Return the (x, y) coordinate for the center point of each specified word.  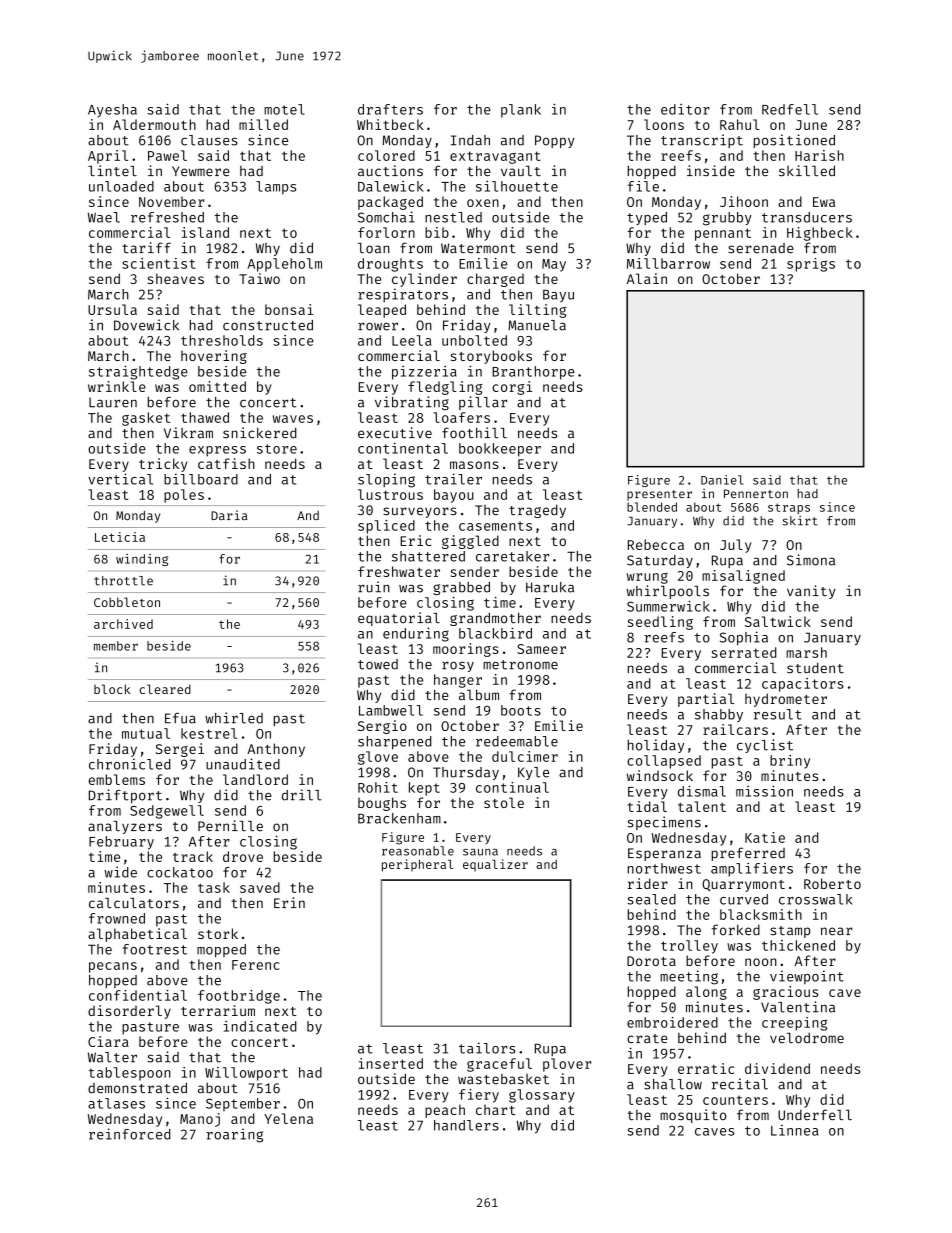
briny (790, 762)
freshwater (399, 571)
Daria (229, 515)
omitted (217, 386)
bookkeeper (500, 450)
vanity (811, 592)
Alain (647, 278)
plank (521, 111)
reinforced (130, 1134)
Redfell (790, 109)
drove (243, 856)
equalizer (495, 865)
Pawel (167, 155)
